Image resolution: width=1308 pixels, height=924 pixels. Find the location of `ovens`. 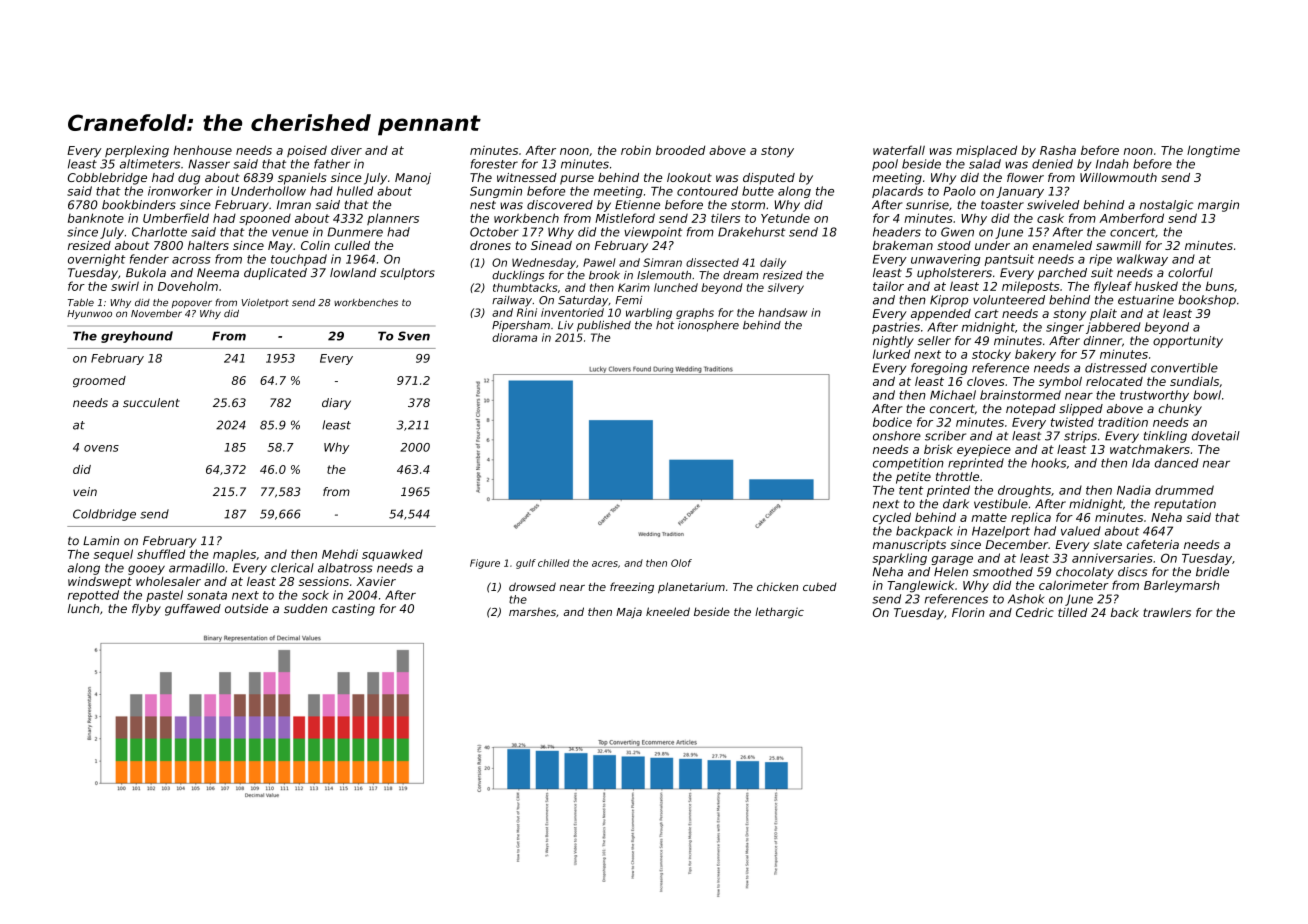

ovens is located at coordinates (101, 448).
